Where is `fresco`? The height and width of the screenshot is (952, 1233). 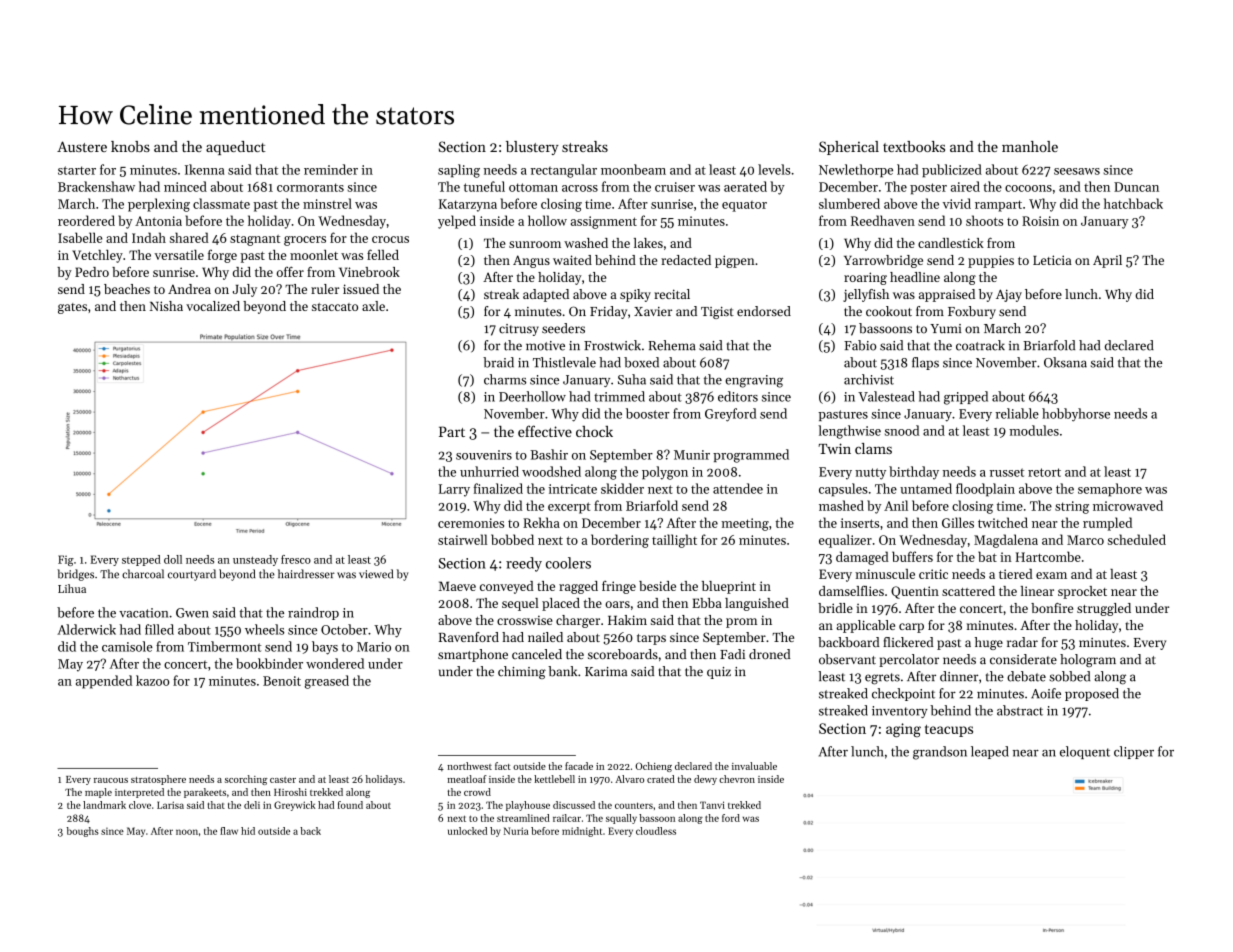 fresco is located at coordinates (296, 559).
